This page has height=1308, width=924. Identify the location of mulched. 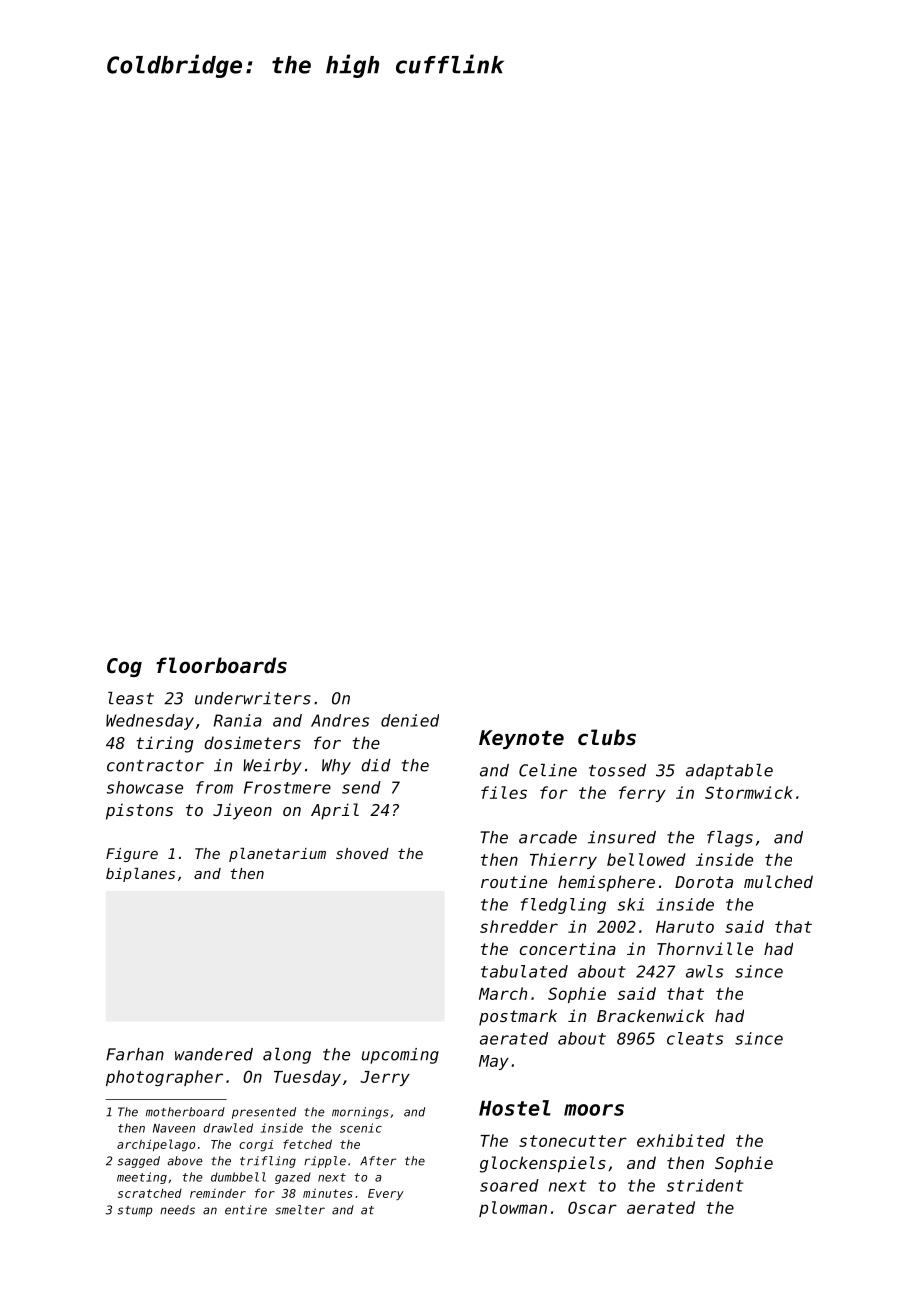
(778, 881).
